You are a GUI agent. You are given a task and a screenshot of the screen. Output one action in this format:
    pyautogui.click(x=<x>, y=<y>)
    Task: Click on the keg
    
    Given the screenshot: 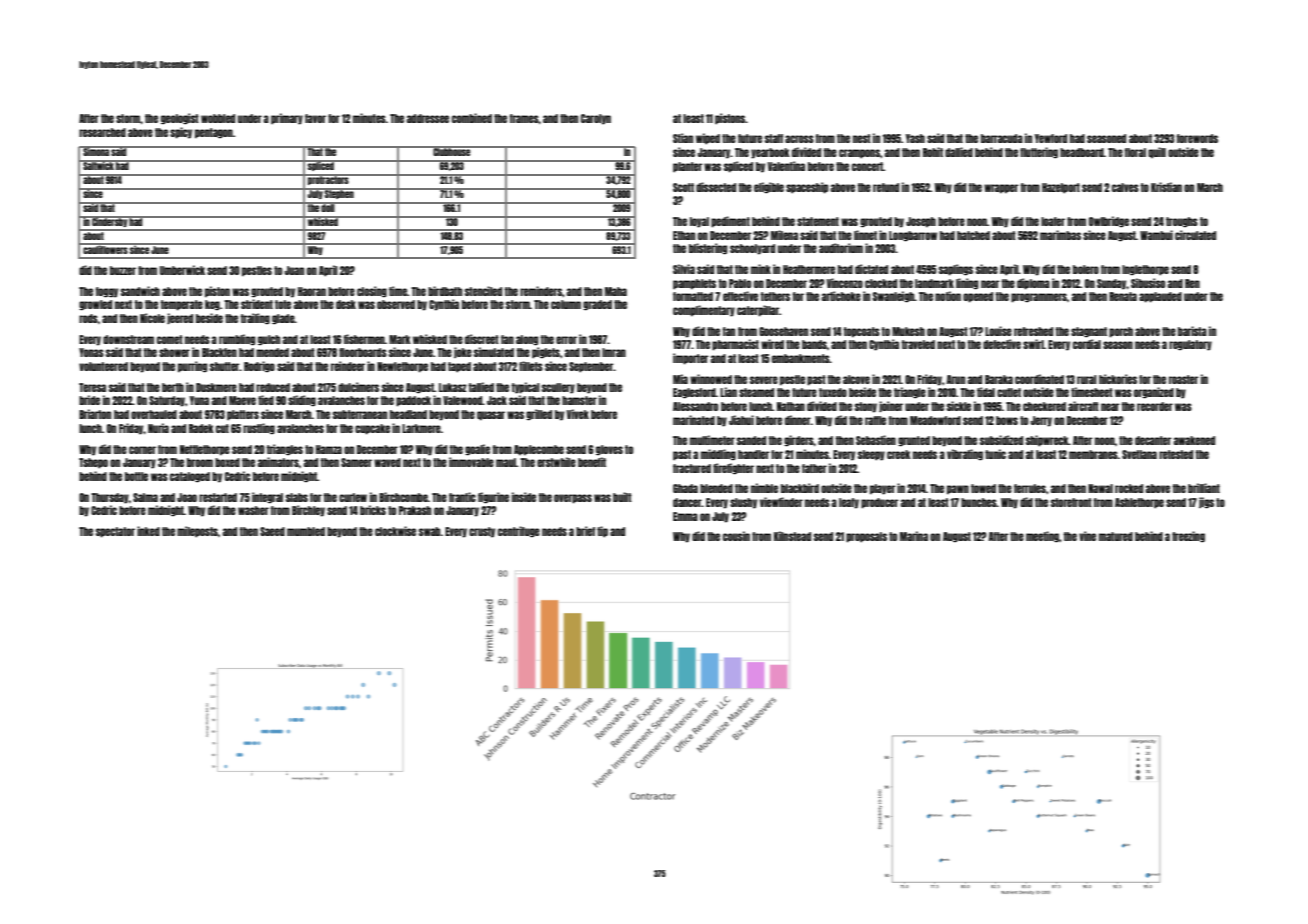 What is the action you would take?
    pyautogui.click(x=212, y=305)
